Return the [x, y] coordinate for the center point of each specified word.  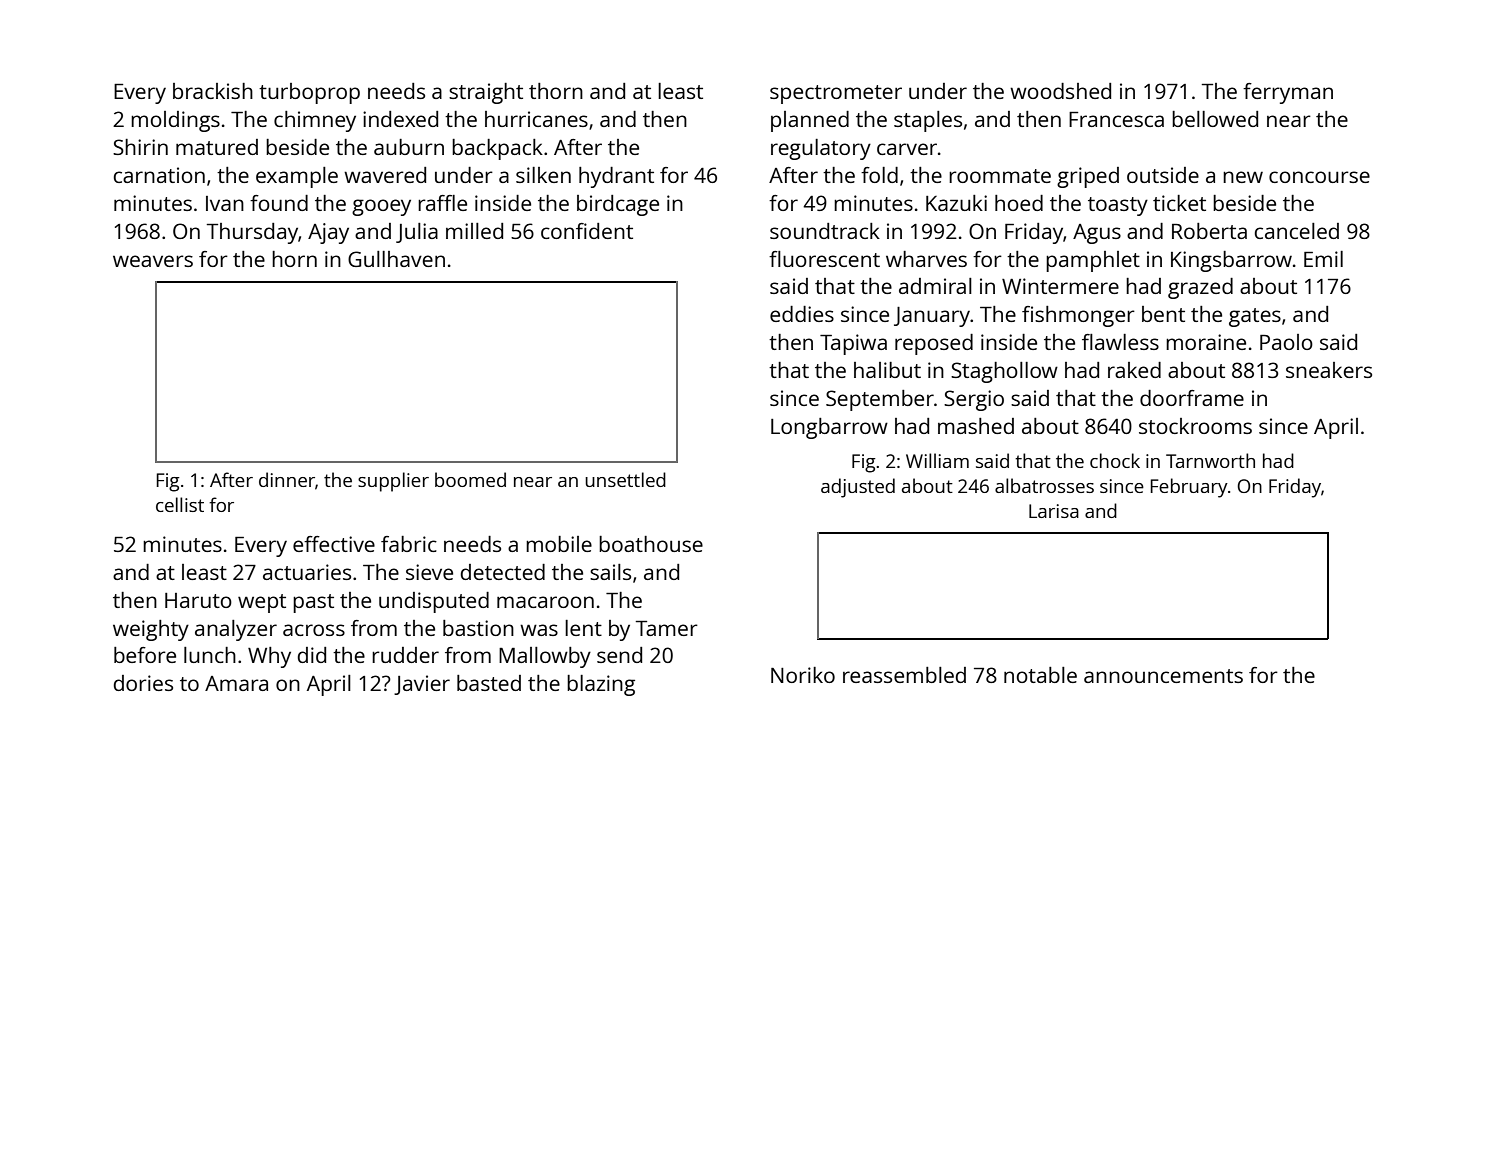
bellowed [1215, 119]
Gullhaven [396, 259]
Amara [236, 683]
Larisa [1054, 511]
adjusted [858, 488]
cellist [180, 504]
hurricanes [536, 119]
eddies [802, 314]
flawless [1120, 342]
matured [217, 147]
